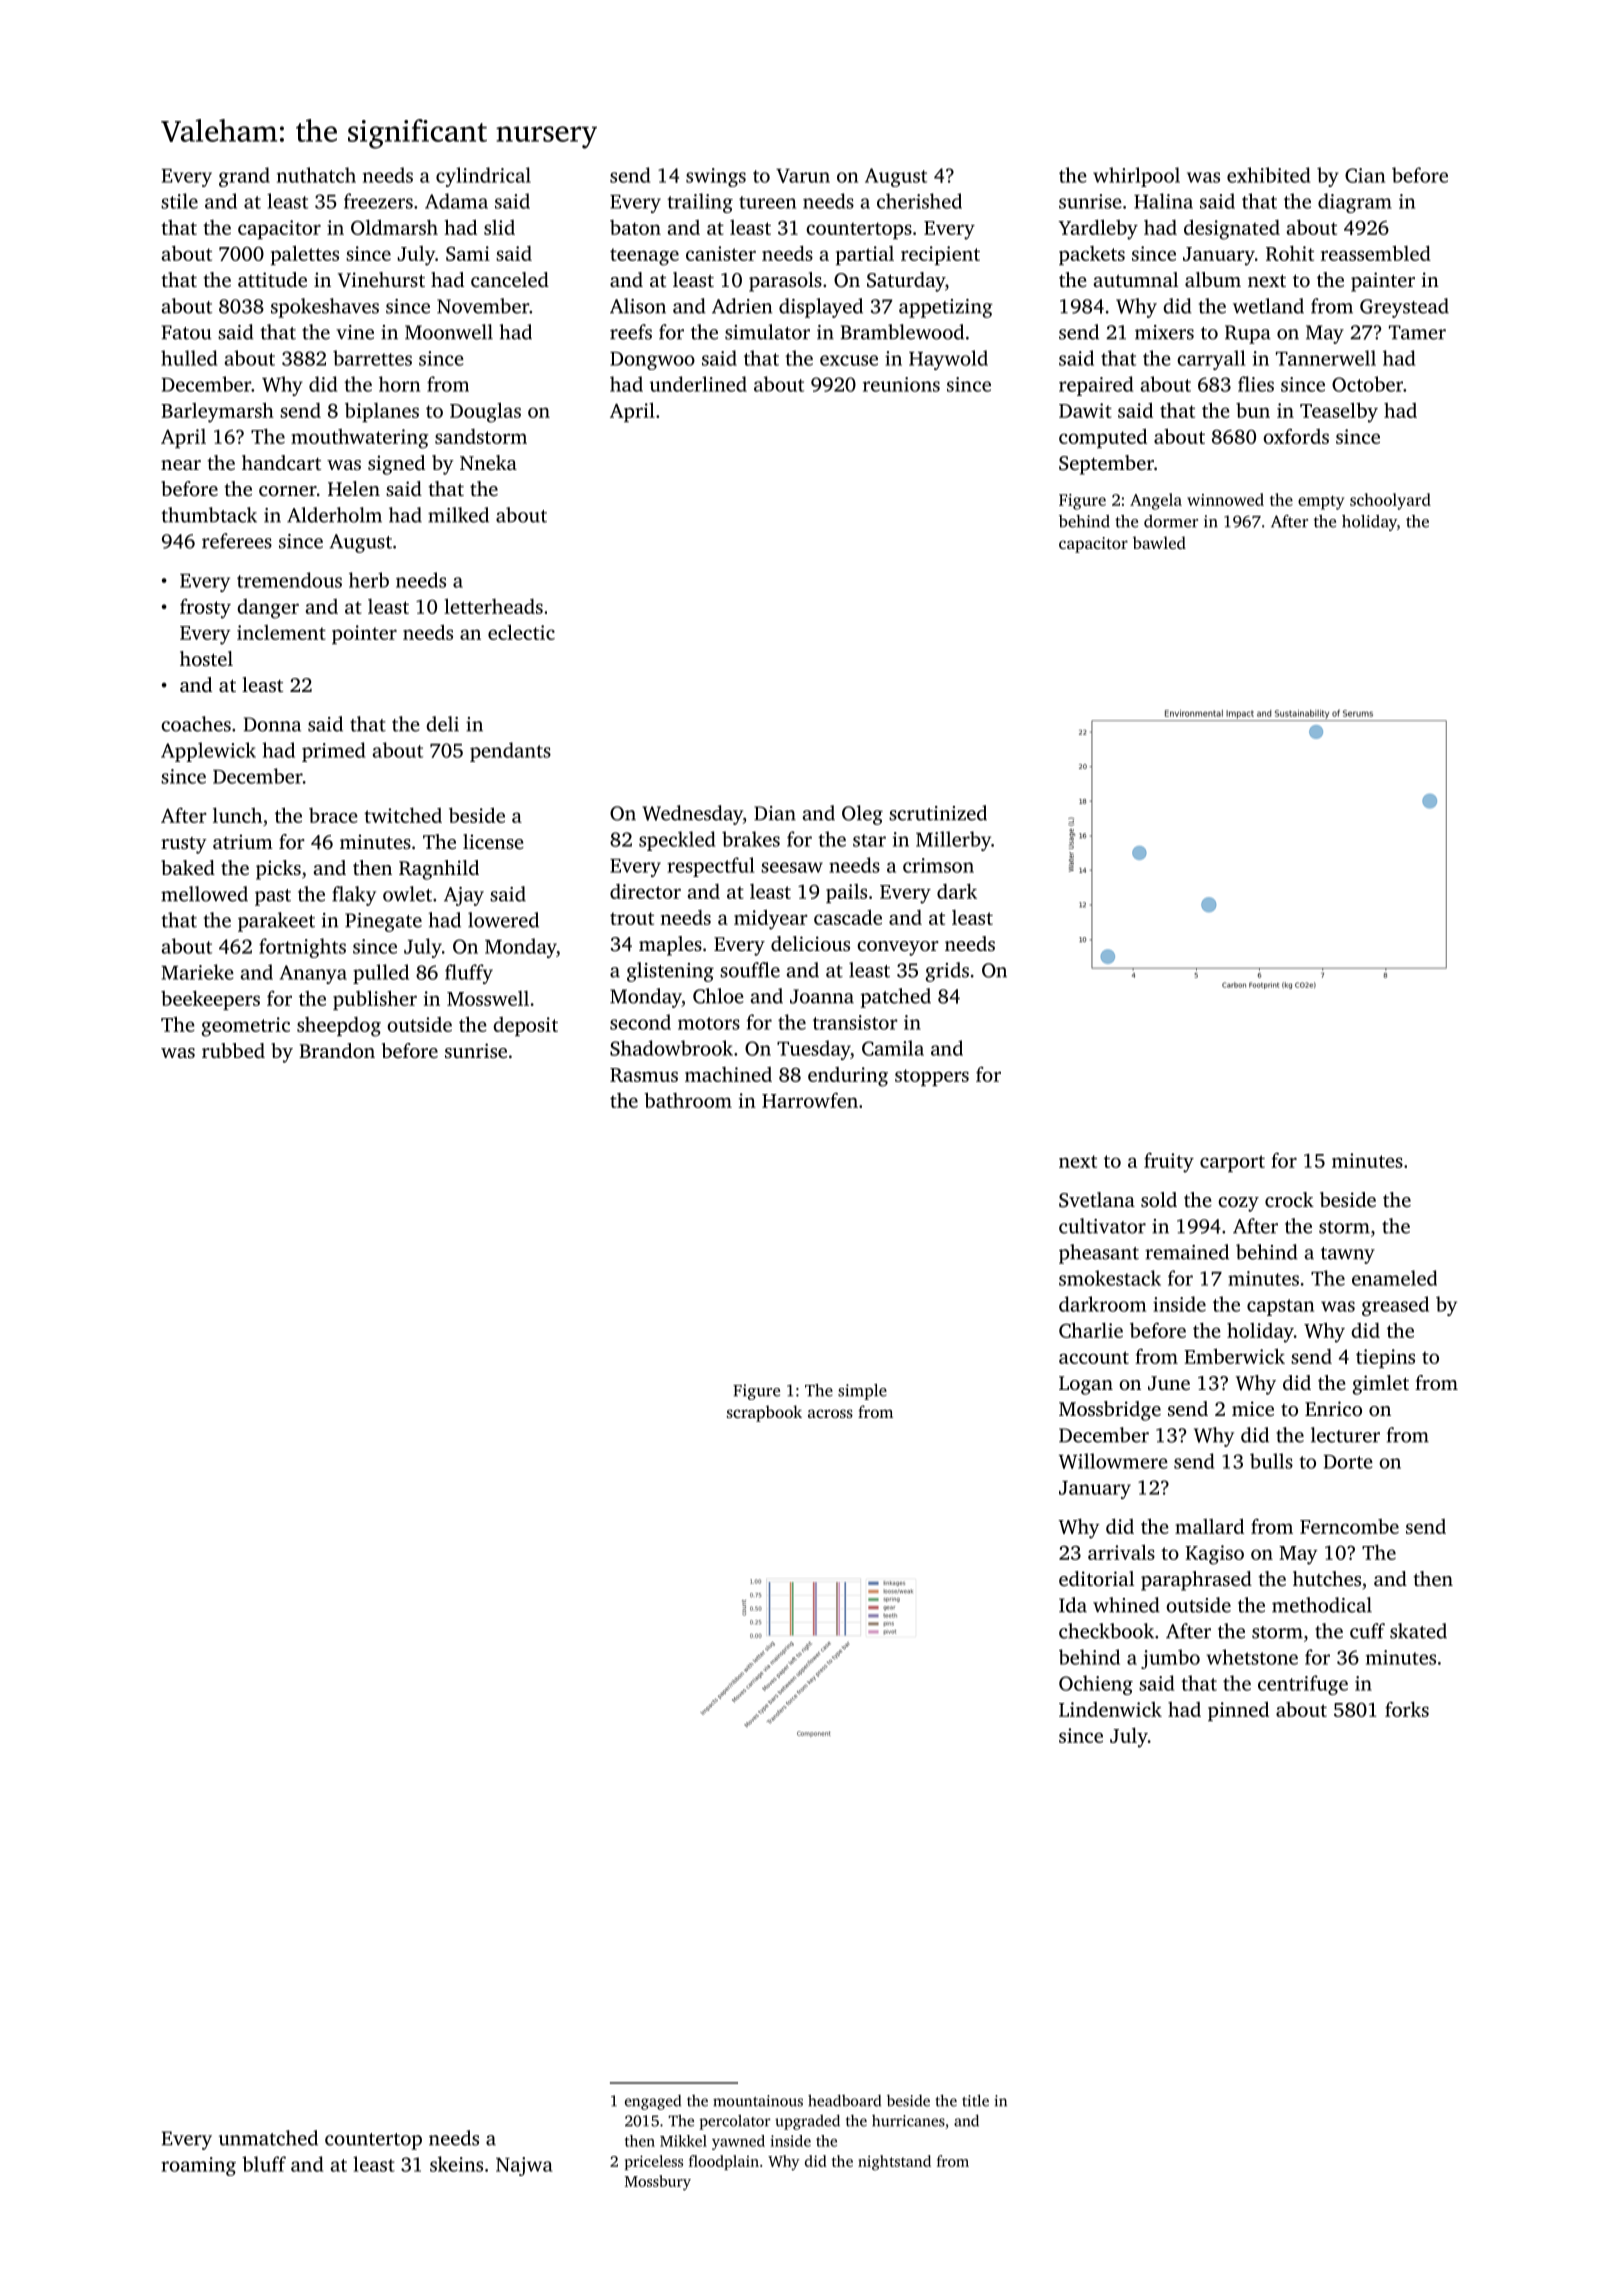 Image resolution: width=1620 pixels, height=2292 pixels. Describe the element at coordinates (1159, 542) in the screenshot. I see `bawled` at that location.
